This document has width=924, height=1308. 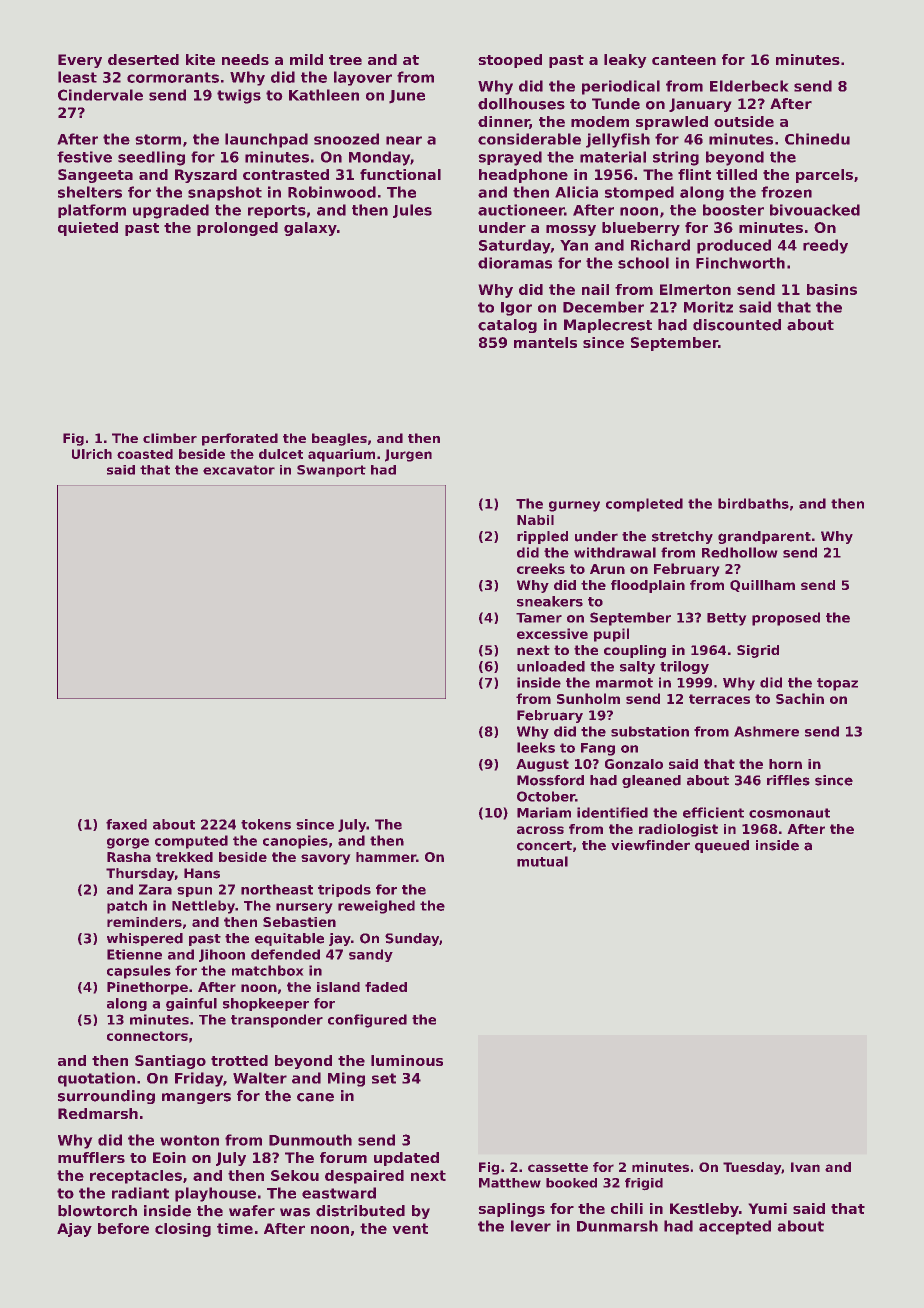 What do you see at coordinates (410, 1228) in the document?
I see `vent` at bounding box center [410, 1228].
